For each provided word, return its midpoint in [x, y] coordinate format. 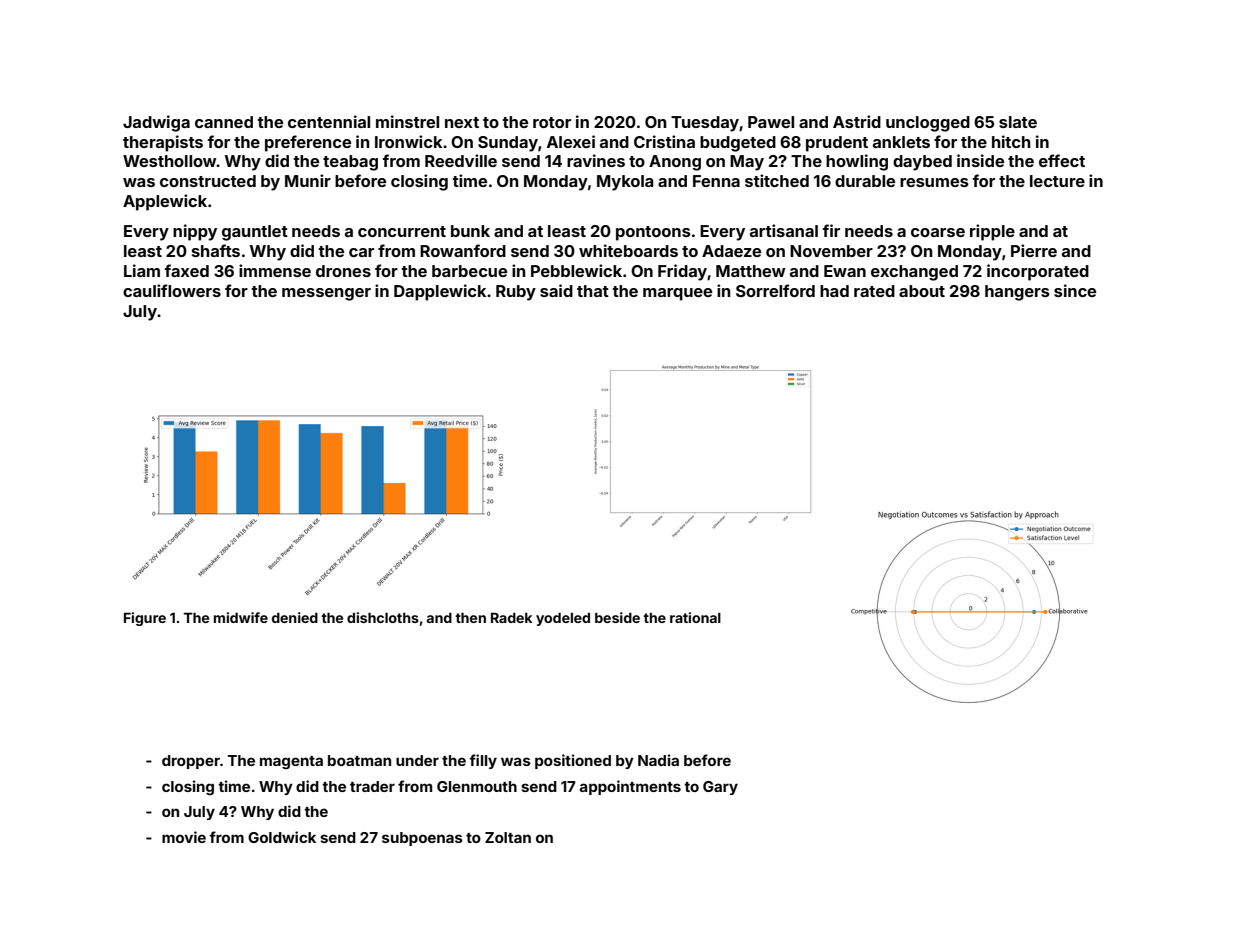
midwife [241, 617]
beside [617, 617]
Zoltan [508, 837]
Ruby [516, 293]
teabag [350, 163]
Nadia [658, 760]
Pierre [1034, 250]
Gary [720, 788]
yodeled [563, 619]
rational [695, 617]
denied [295, 617]
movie [184, 837]
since [1075, 290]
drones [343, 271]
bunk [470, 231]
